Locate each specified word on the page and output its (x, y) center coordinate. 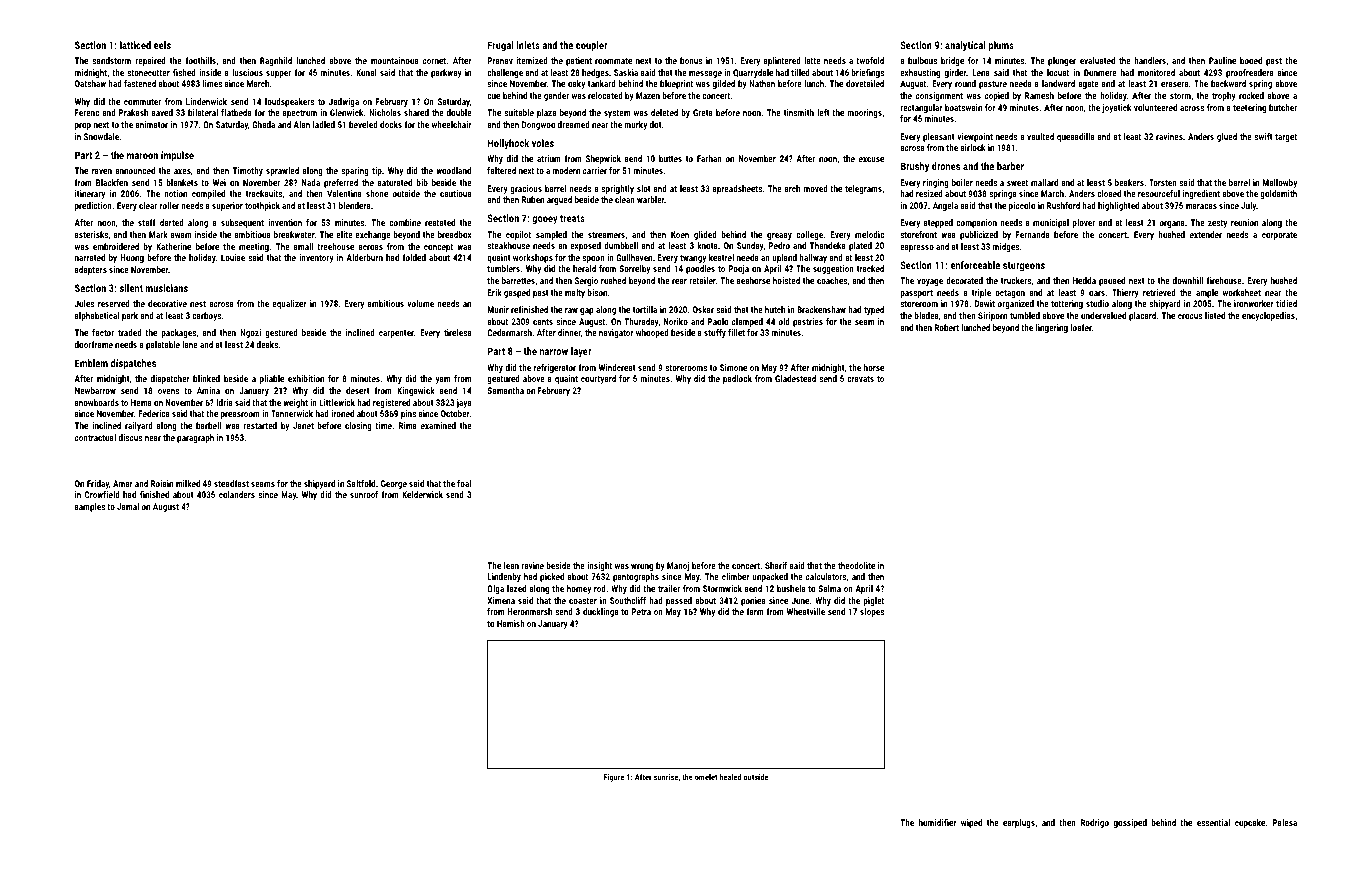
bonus (691, 60)
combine (405, 222)
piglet (873, 601)
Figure (614, 778)
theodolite (856, 565)
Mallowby (1280, 183)
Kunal (366, 72)
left (823, 112)
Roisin (162, 483)
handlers (1150, 60)
